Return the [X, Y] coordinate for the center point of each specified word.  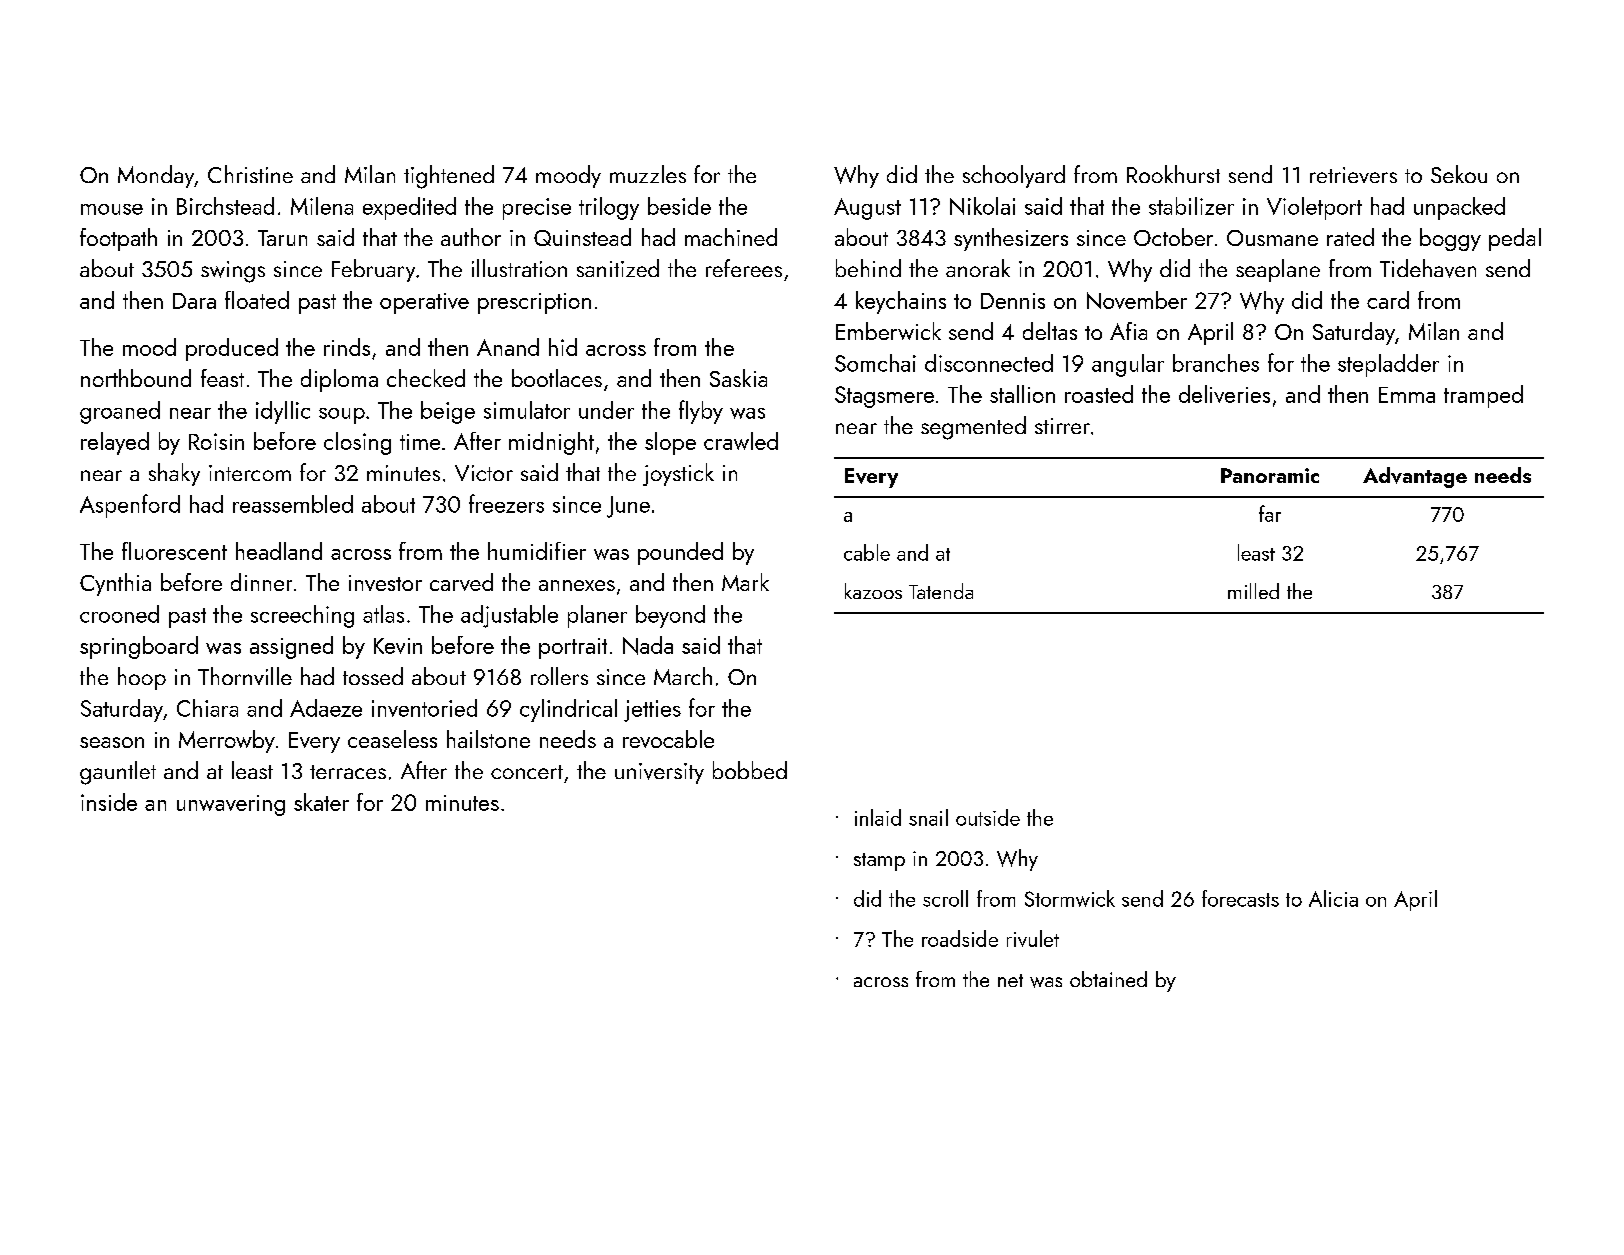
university [659, 773]
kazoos [873, 591]
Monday [156, 176]
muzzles [648, 174]
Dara [194, 301]
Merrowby [227, 741]
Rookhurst [1173, 174]
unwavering [231, 805]
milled [1253, 591]
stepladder [1388, 365]
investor [385, 583]
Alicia [1333, 898]
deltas [1050, 331]
